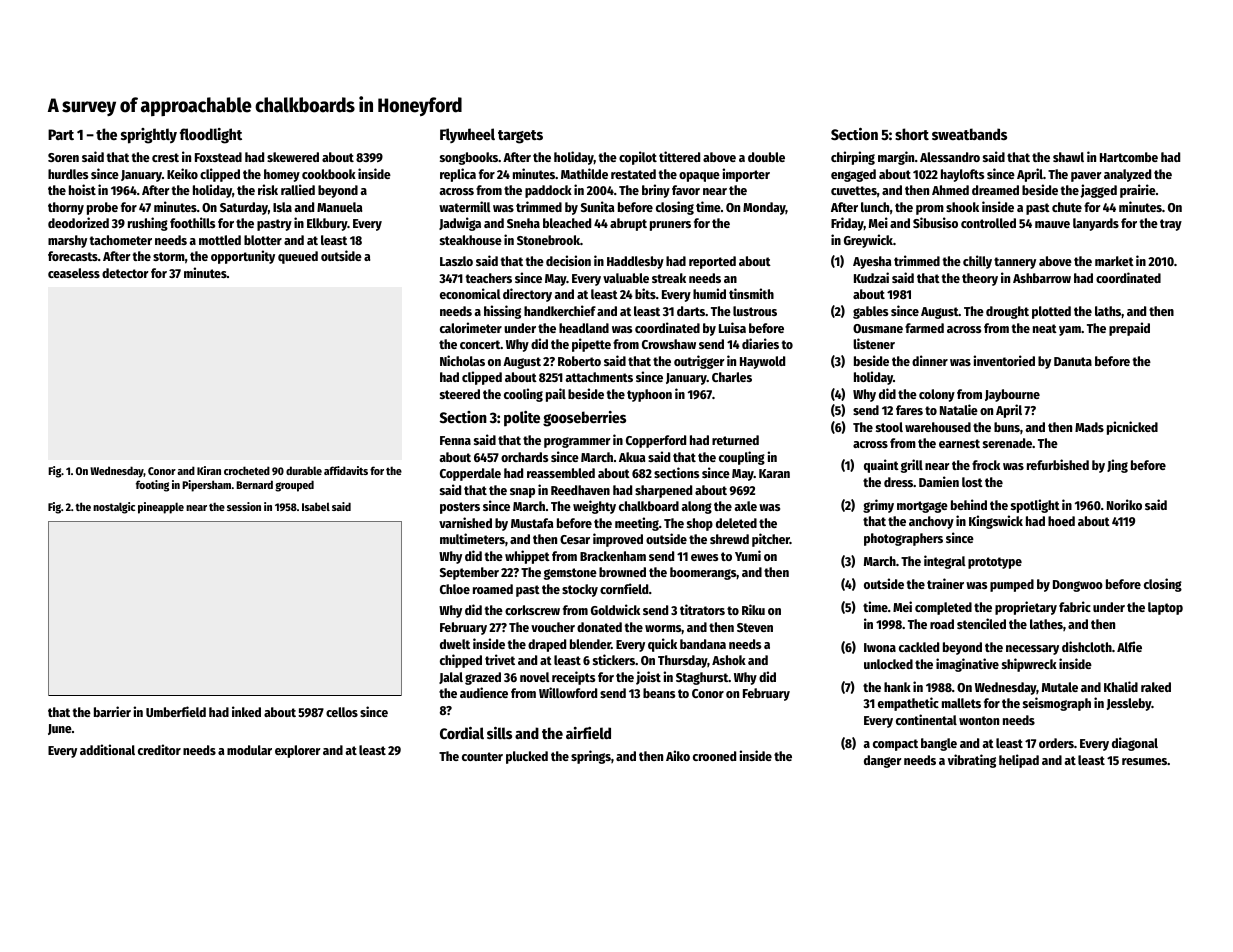 This page has height=952, width=1233. What do you see at coordinates (455, 589) in the page?
I see `Chloe` at bounding box center [455, 589].
